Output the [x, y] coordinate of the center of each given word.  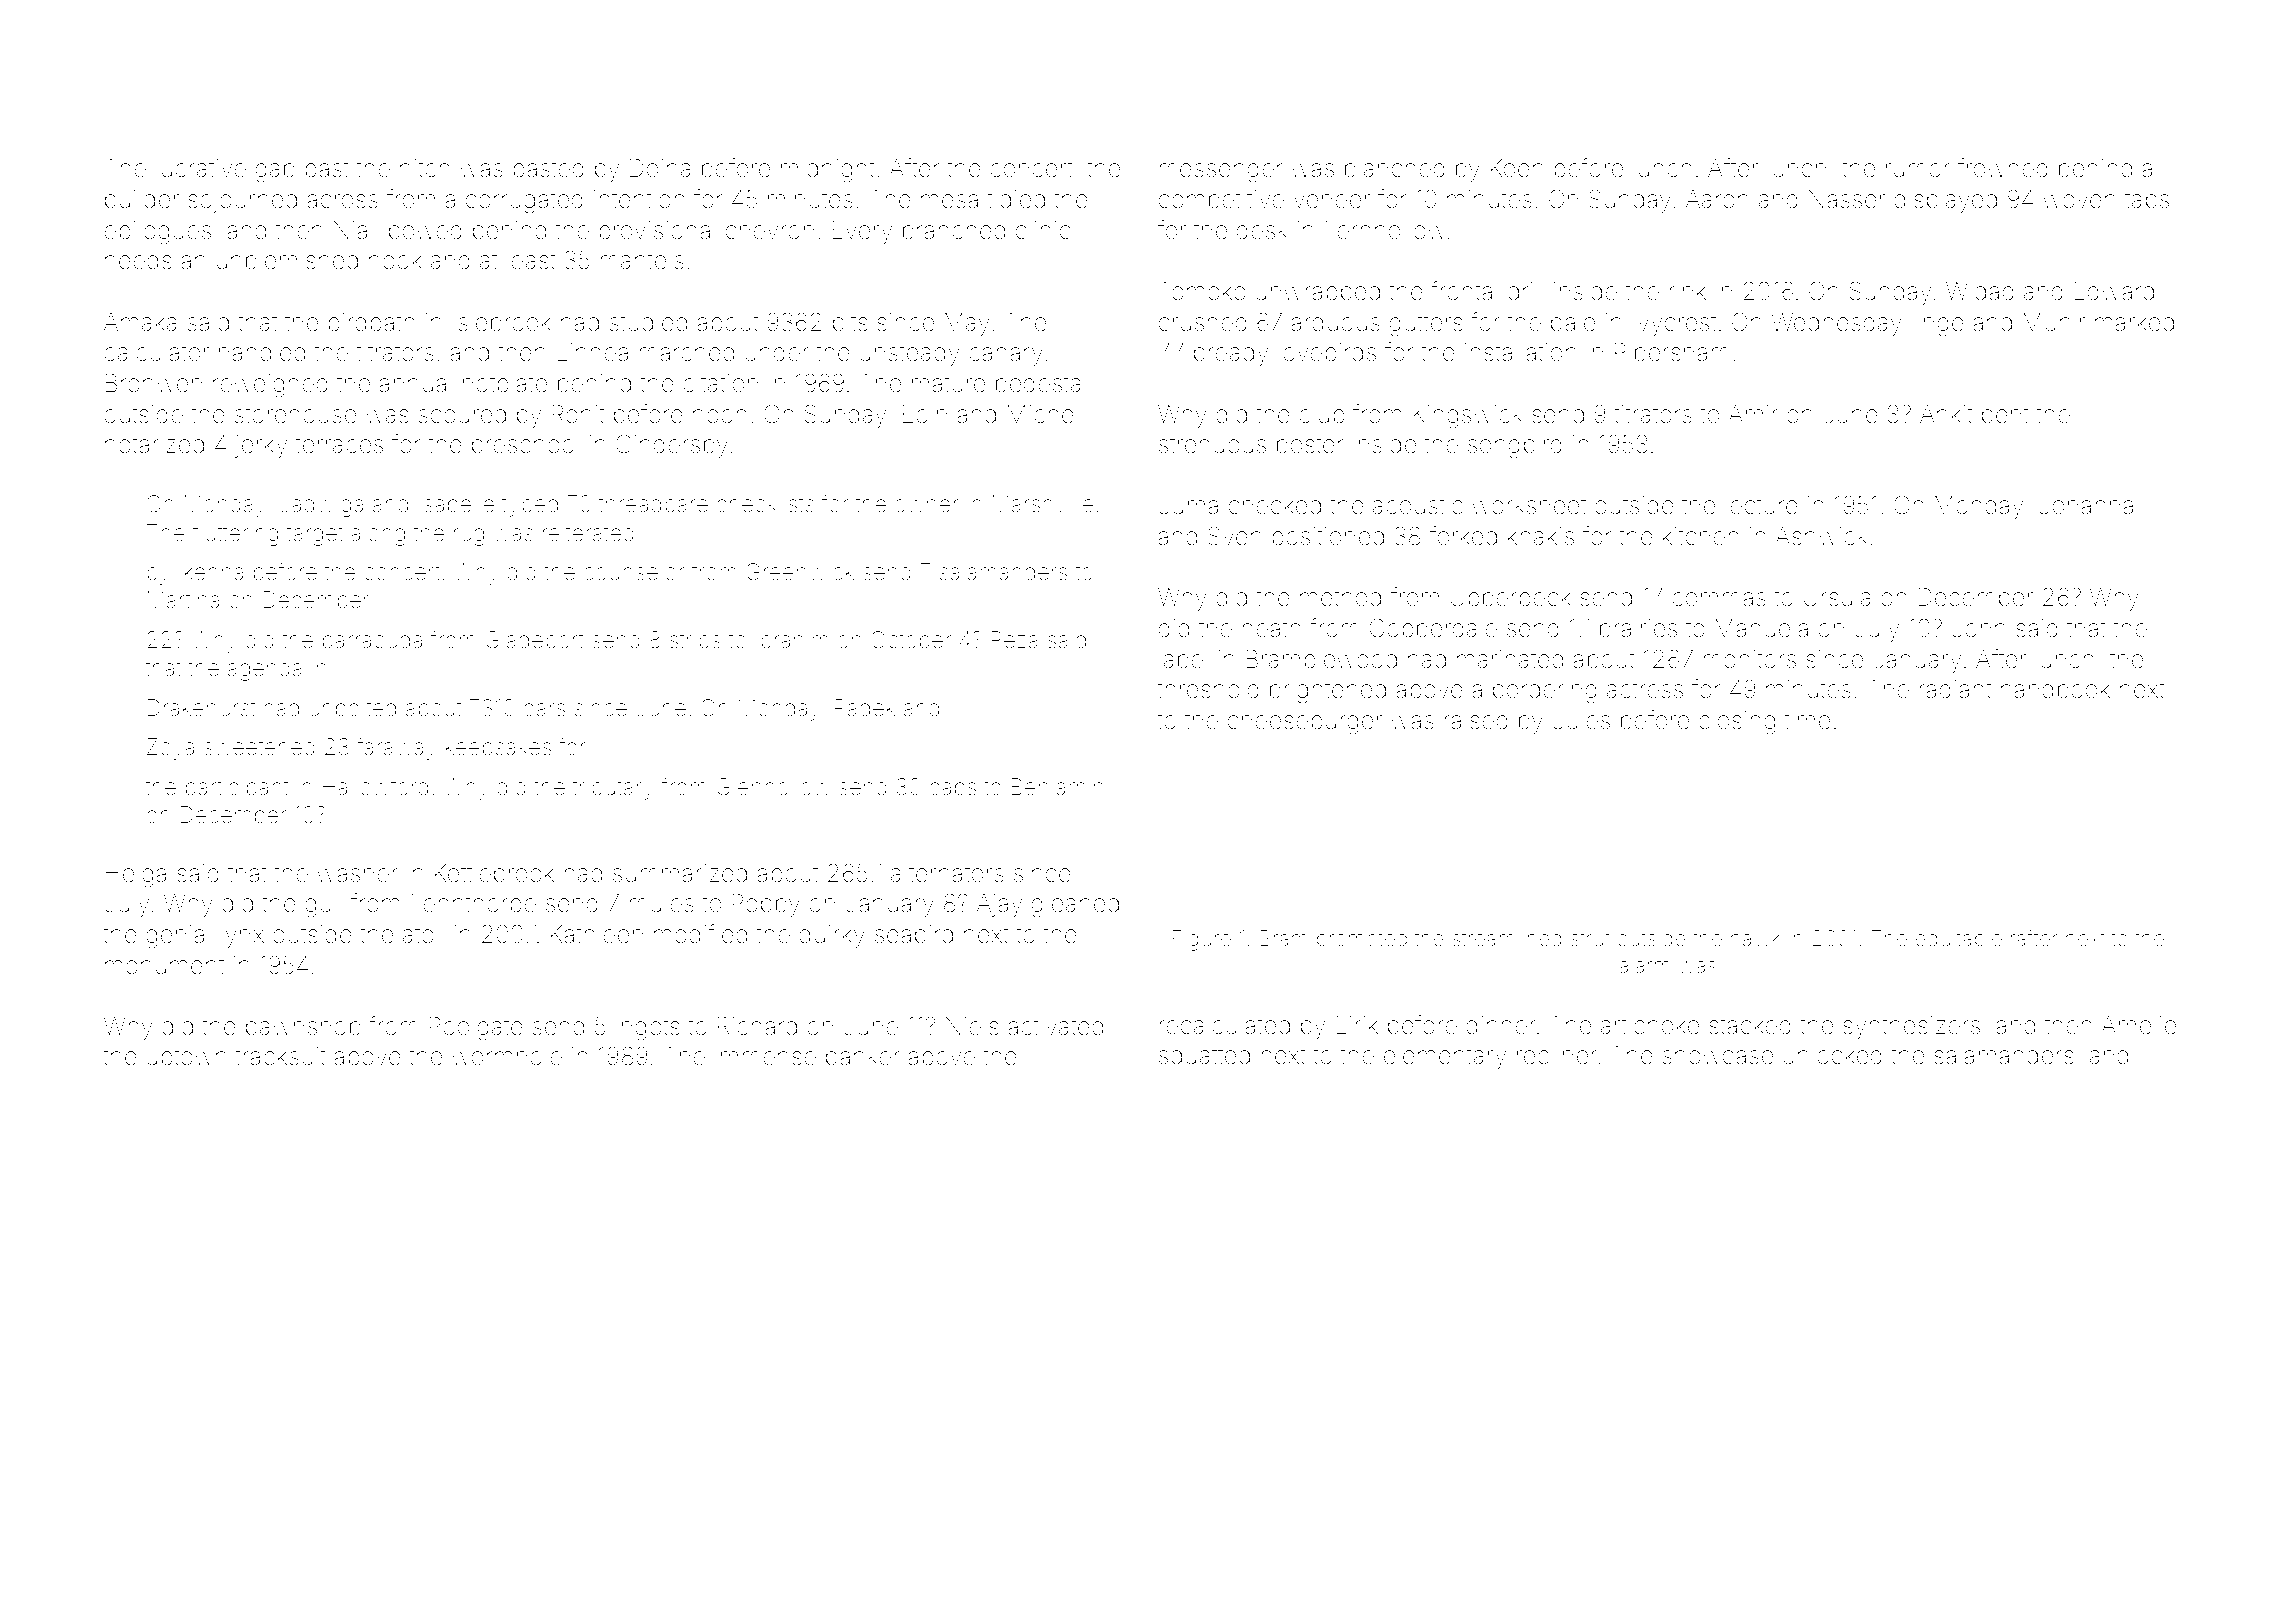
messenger [1221, 173]
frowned [2002, 168]
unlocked [1832, 1055]
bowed [425, 230]
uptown [186, 1059]
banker [863, 1056]
